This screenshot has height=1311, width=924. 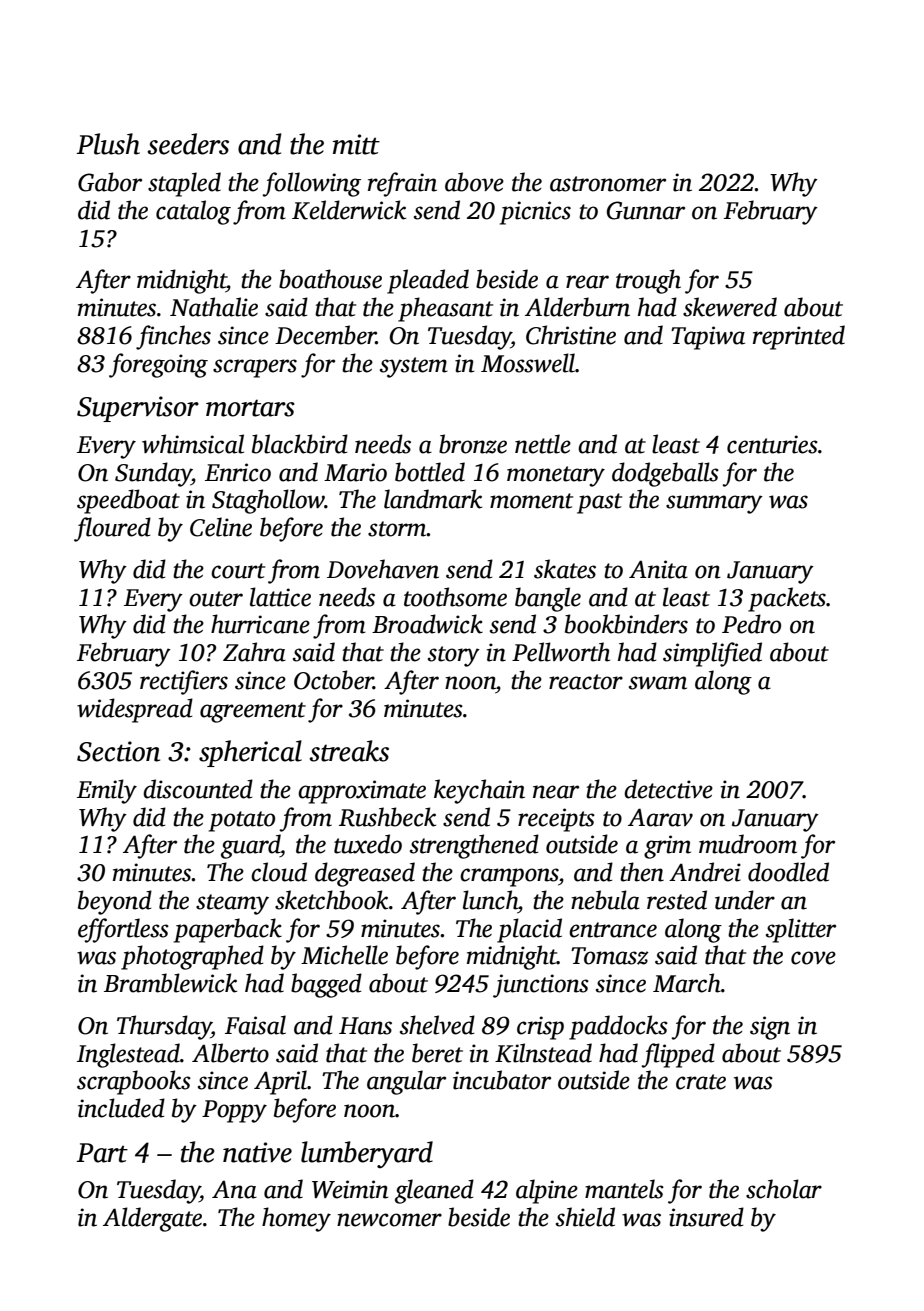 What do you see at coordinates (770, 1028) in the screenshot?
I see `sign` at bounding box center [770, 1028].
